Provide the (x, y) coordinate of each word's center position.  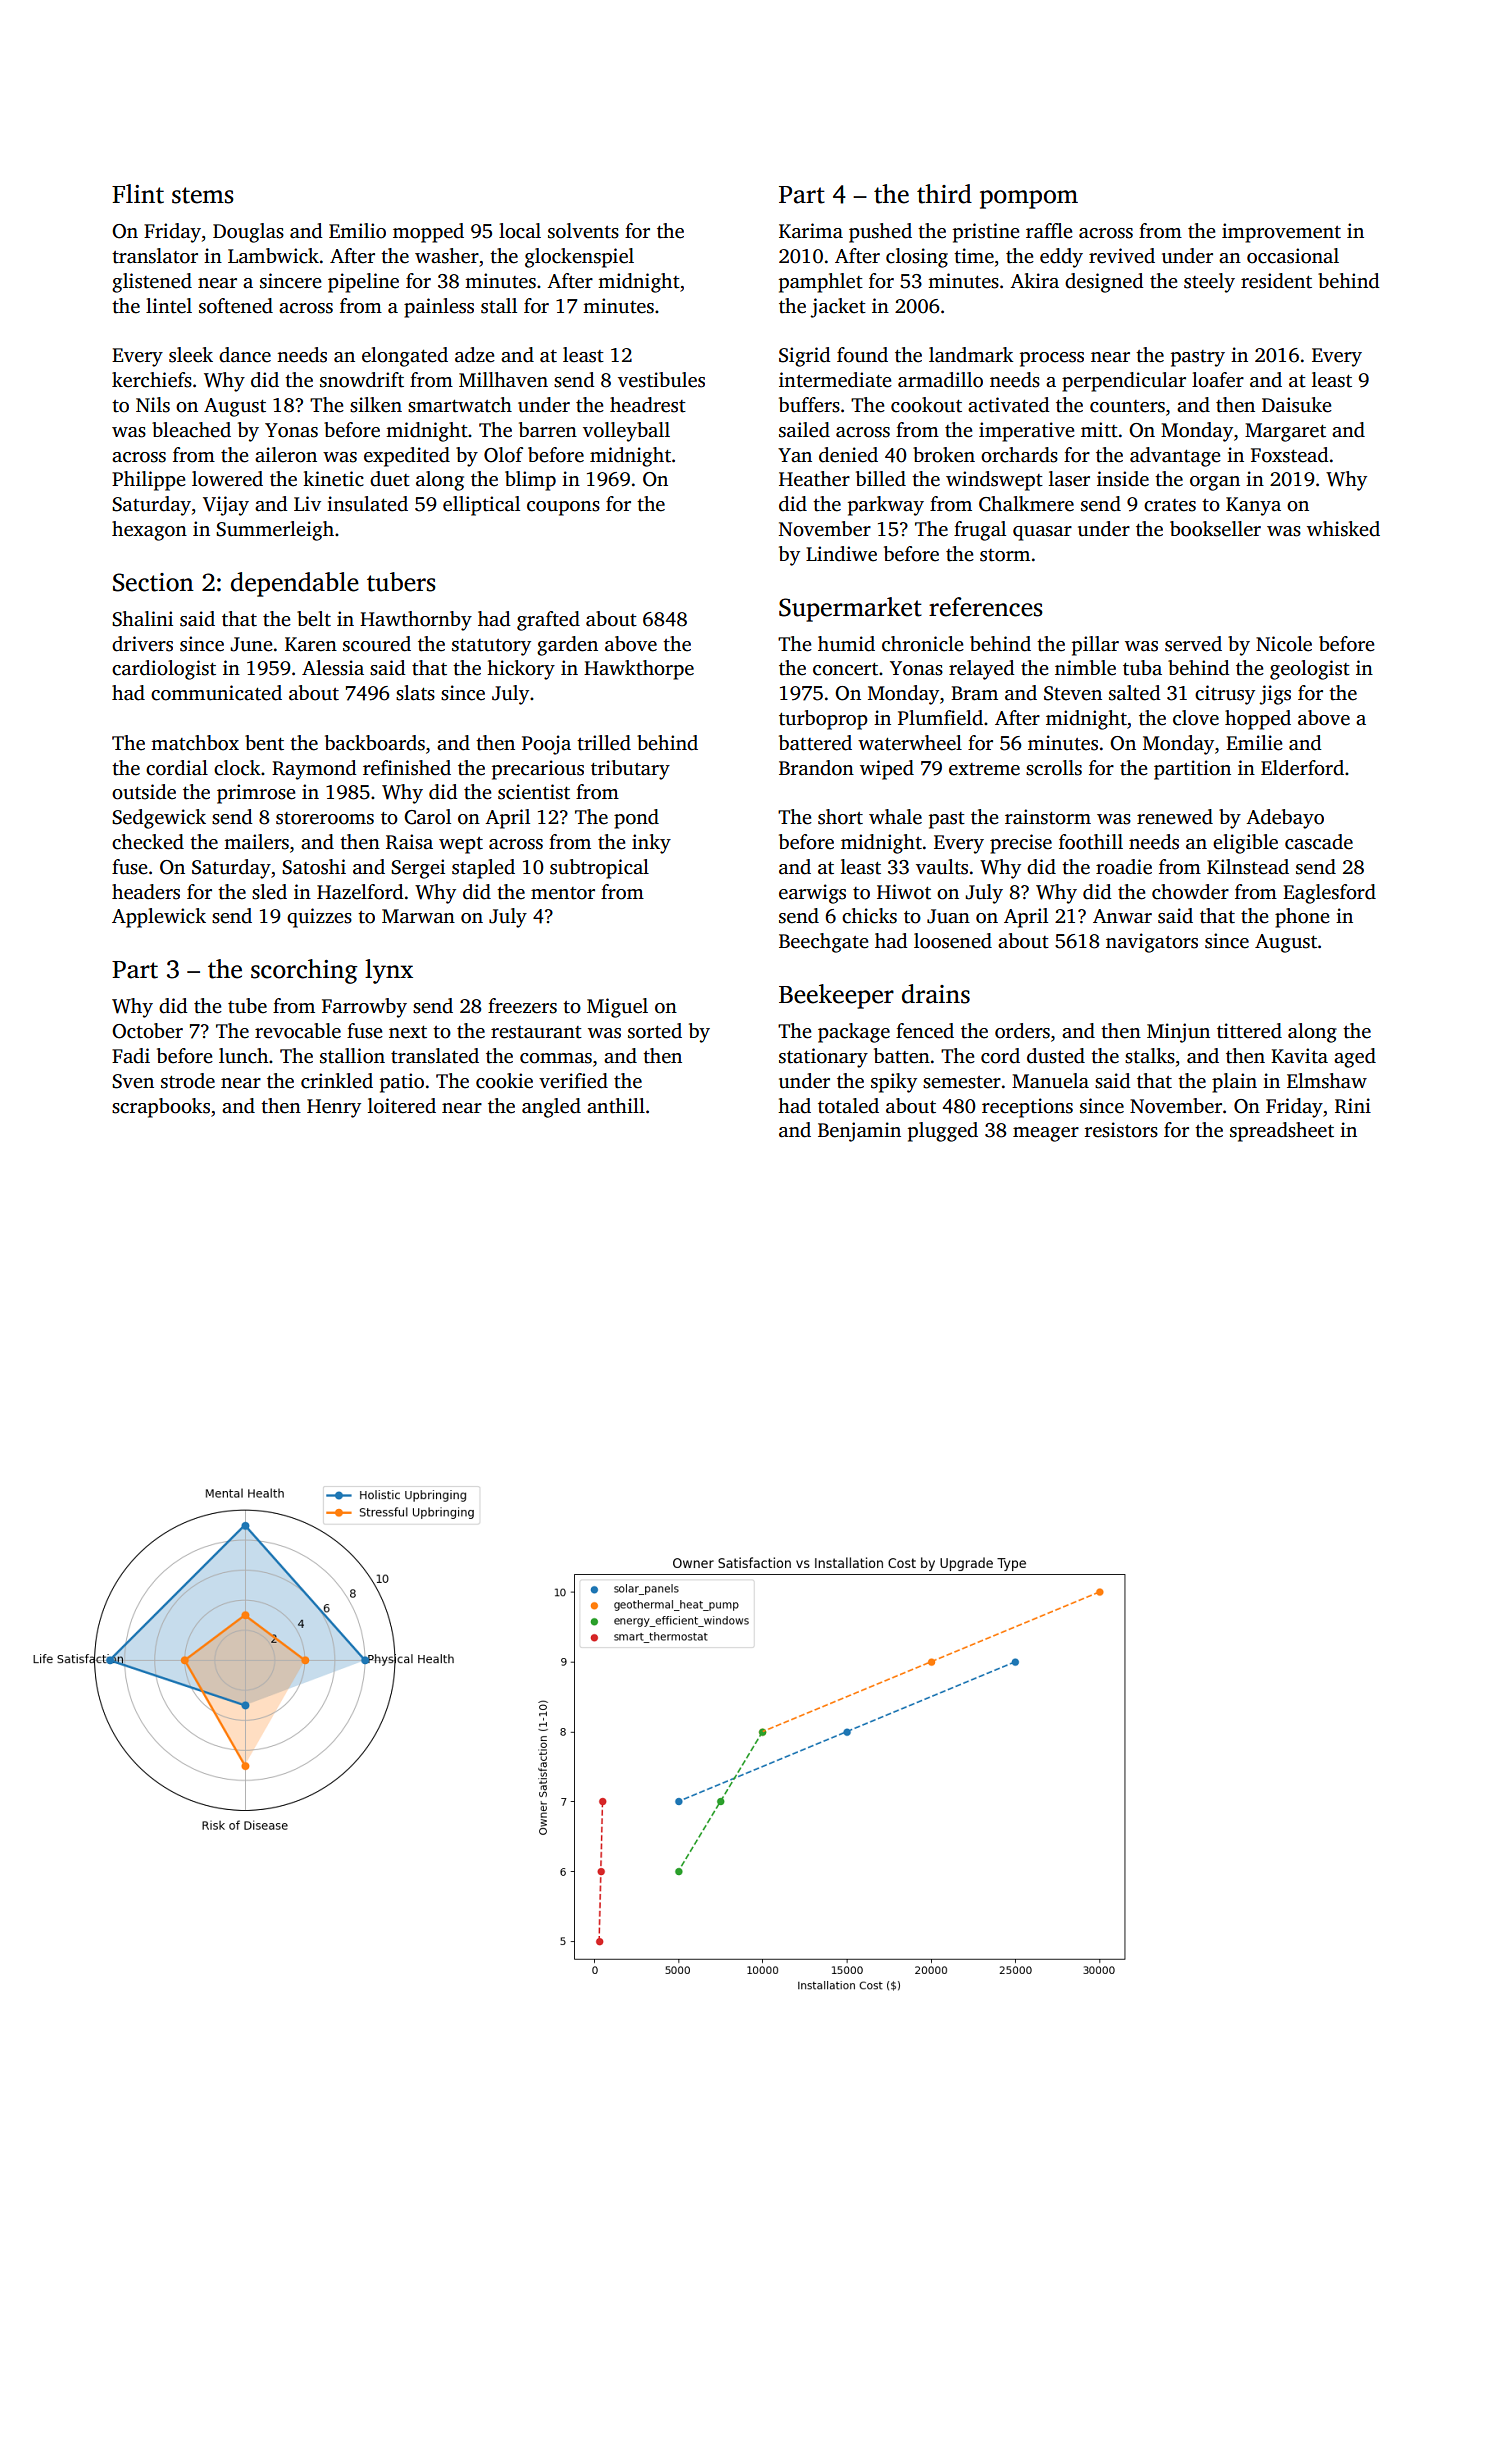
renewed (1175, 817)
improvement (1281, 233)
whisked (1343, 529)
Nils (153, 405)
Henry (334, 1108)
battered (815, 743)
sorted (655, 1031)
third (944, 194)
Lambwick (273, 256)
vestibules (661, 380)
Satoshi (314, 867)
